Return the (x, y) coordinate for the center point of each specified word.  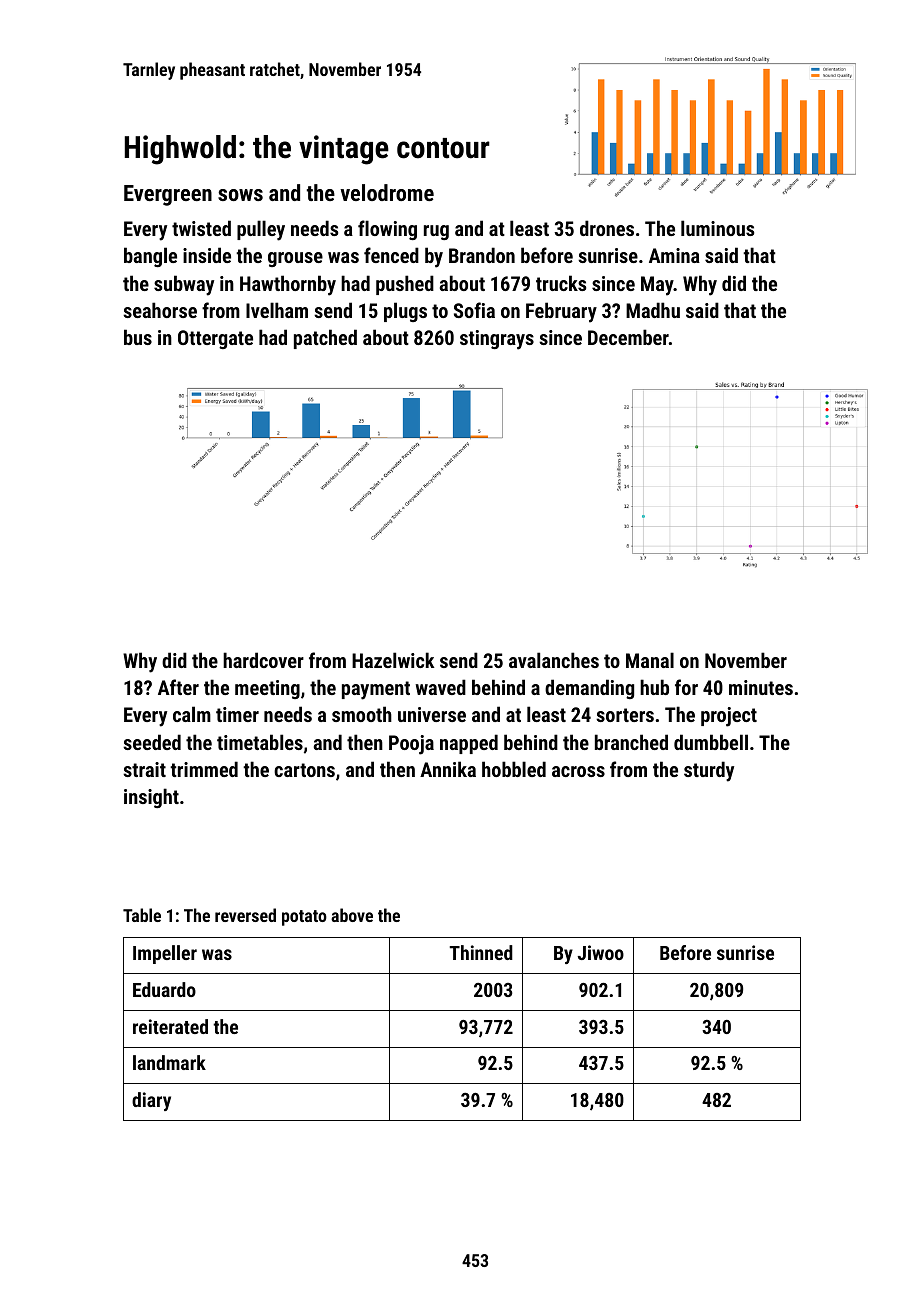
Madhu (653, 310)
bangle (150, 257)
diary (151, 1101)
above (352, 915)
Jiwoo (600, 952)
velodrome (387, 192)
